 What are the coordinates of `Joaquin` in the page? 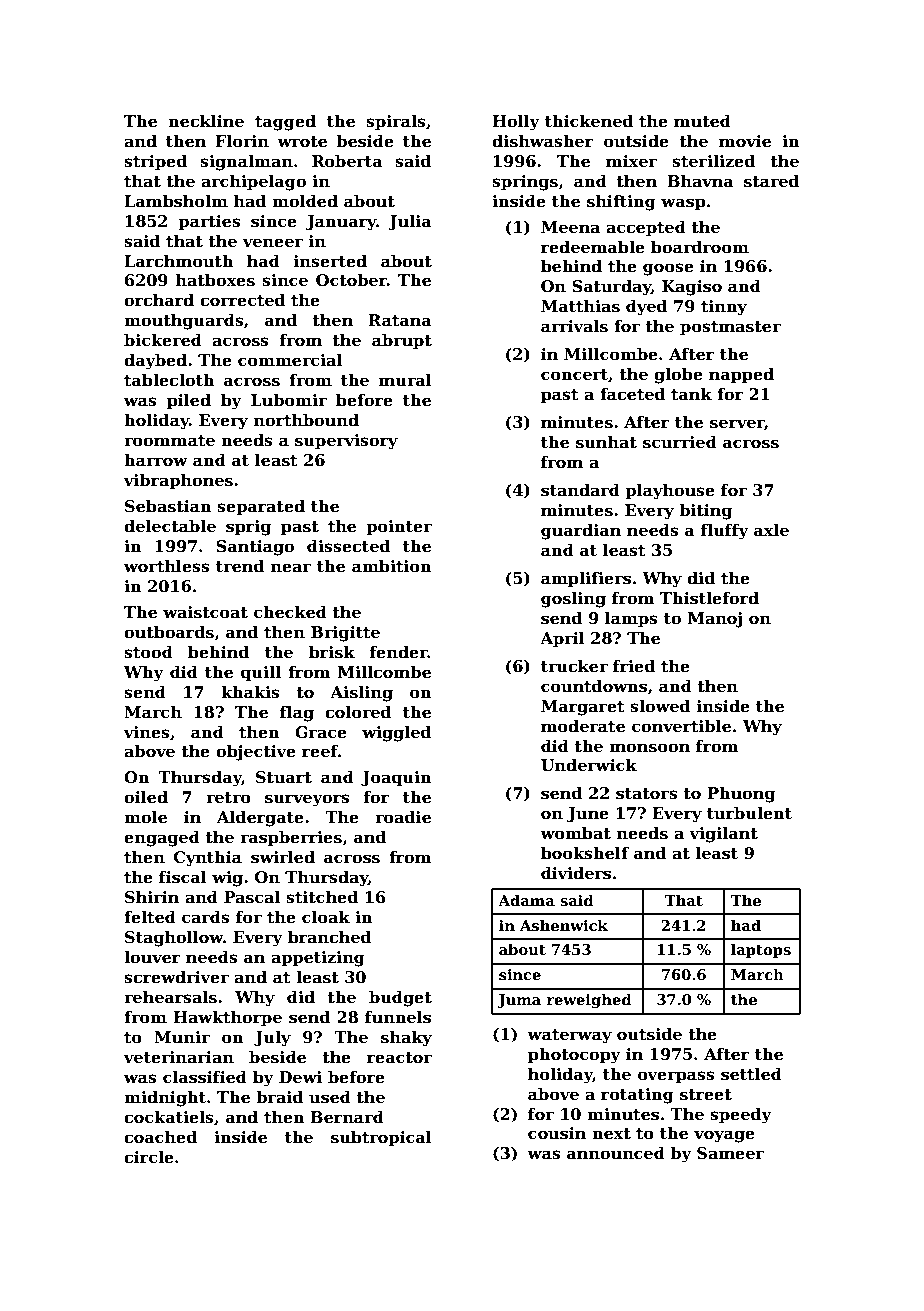 It's located at (396, 779).
